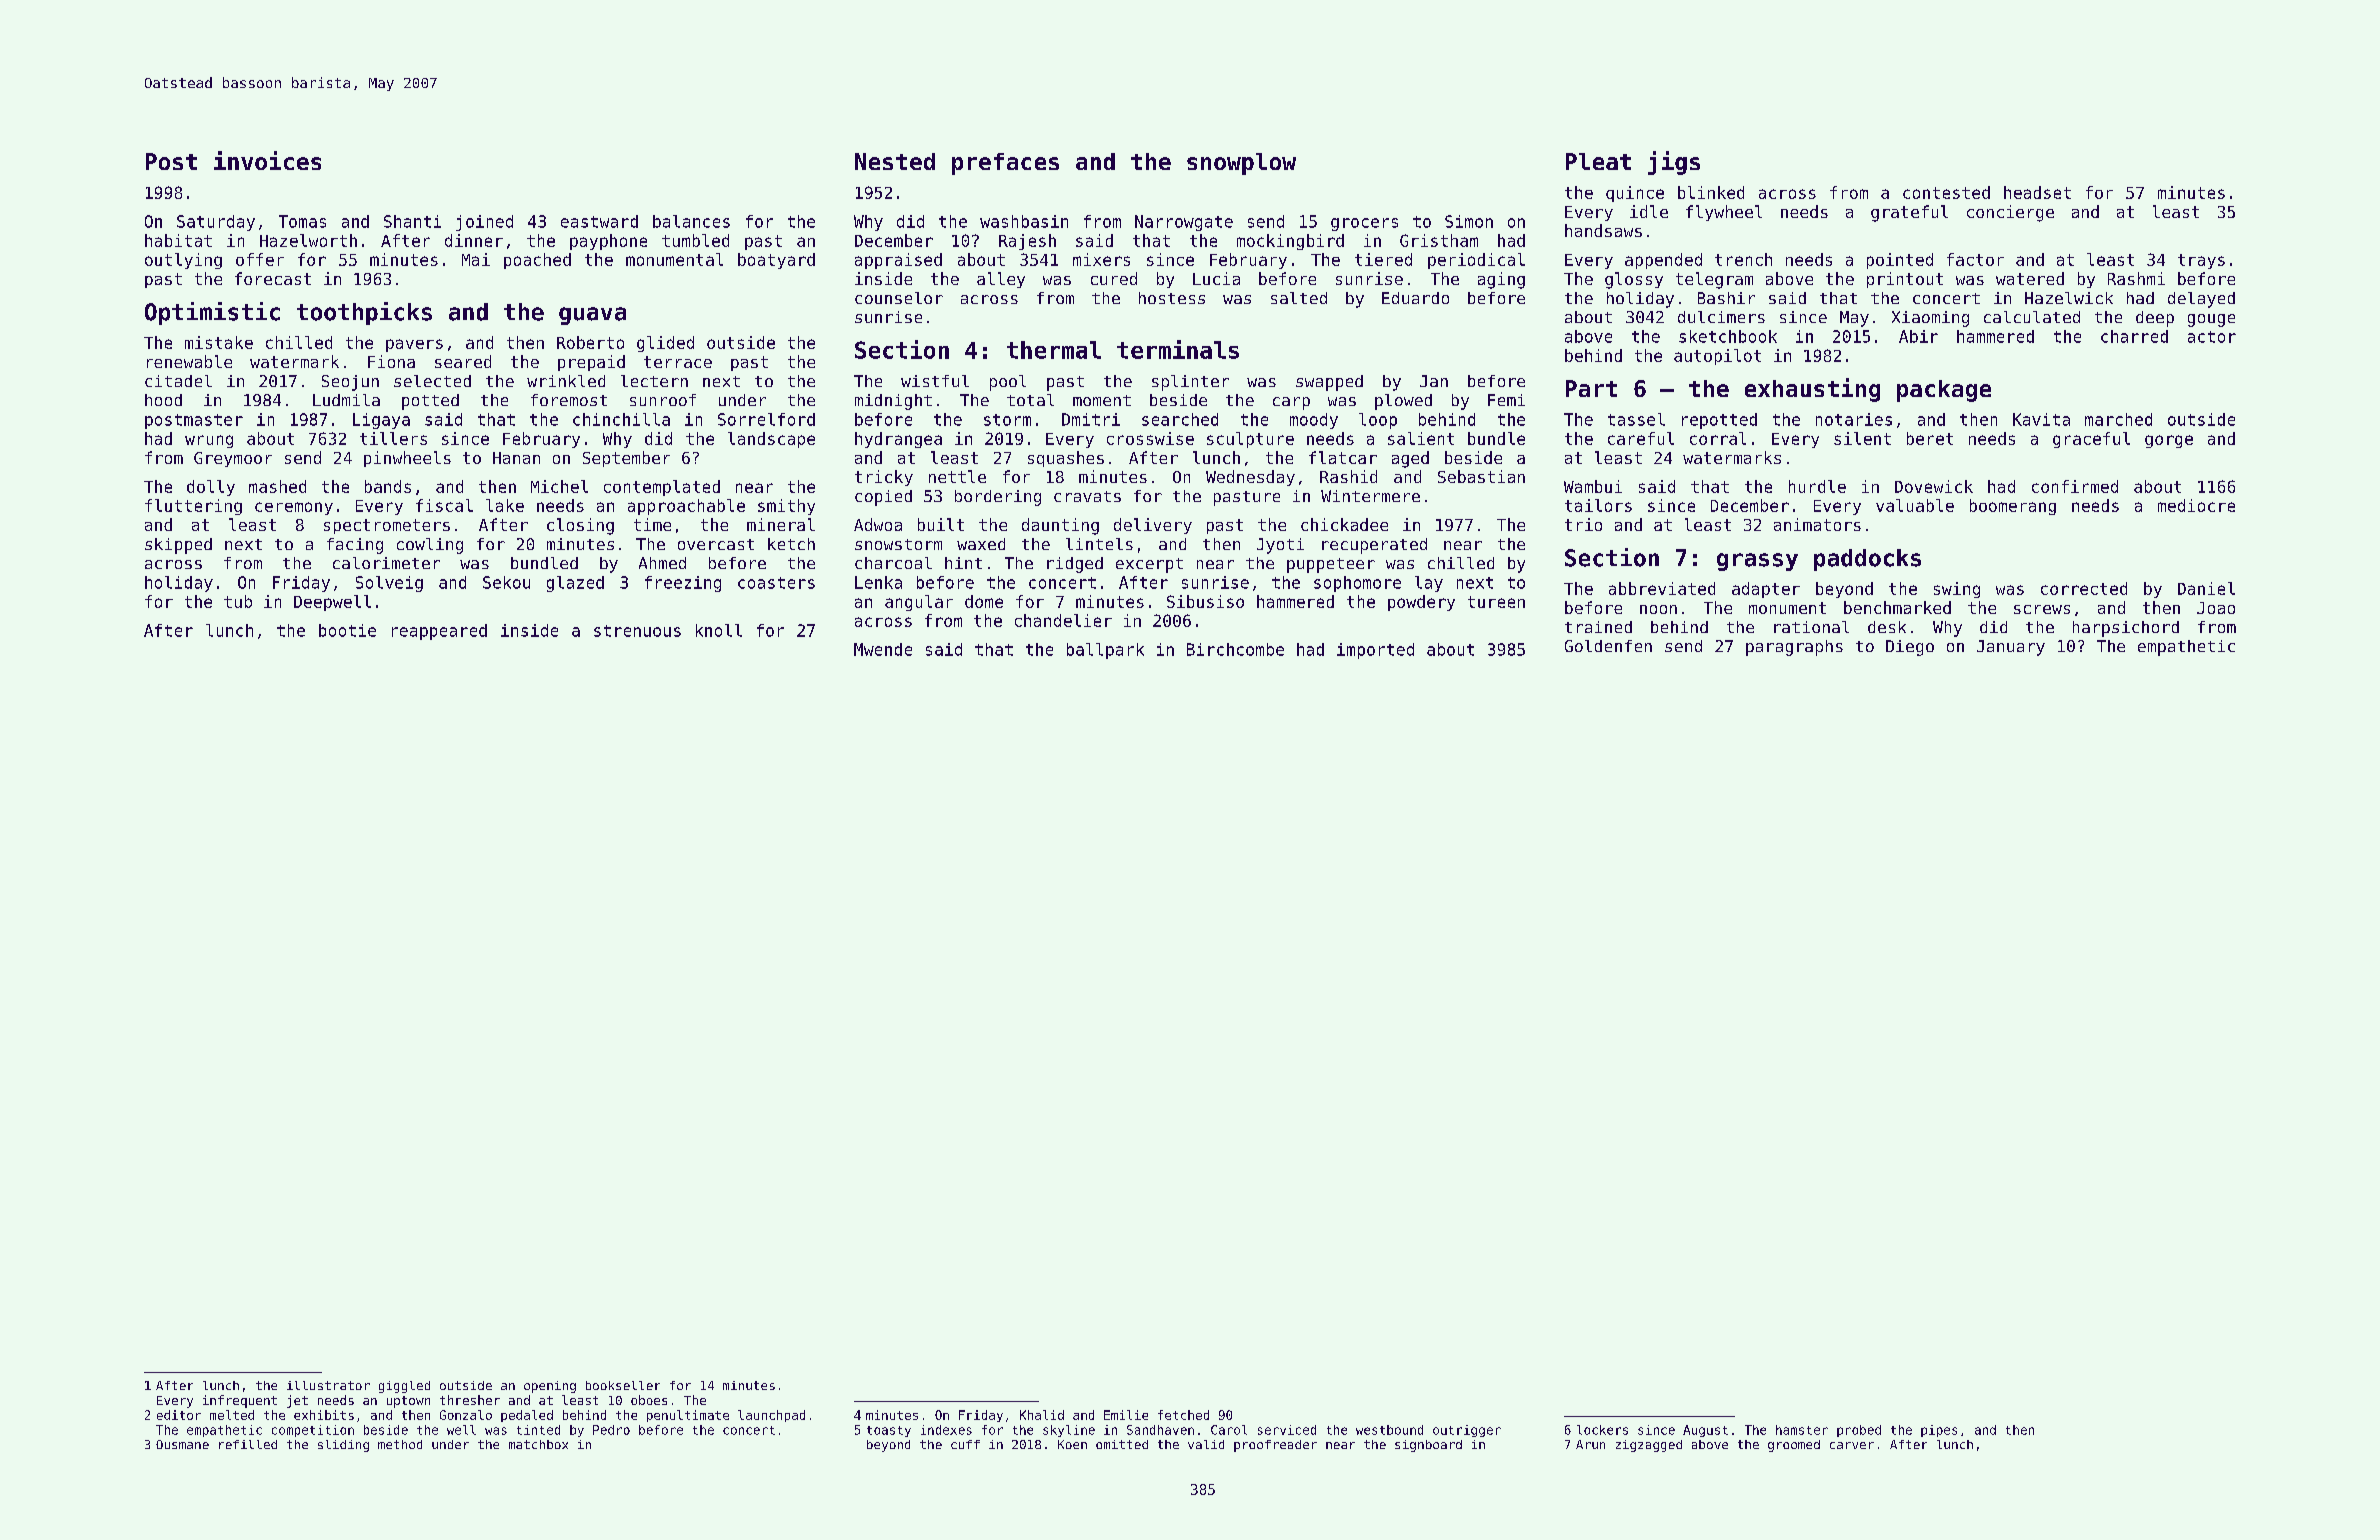  What do you see at coordinates (267, 160) in the screenshot?
I see `invoices` at bounding box center [267, 160].
